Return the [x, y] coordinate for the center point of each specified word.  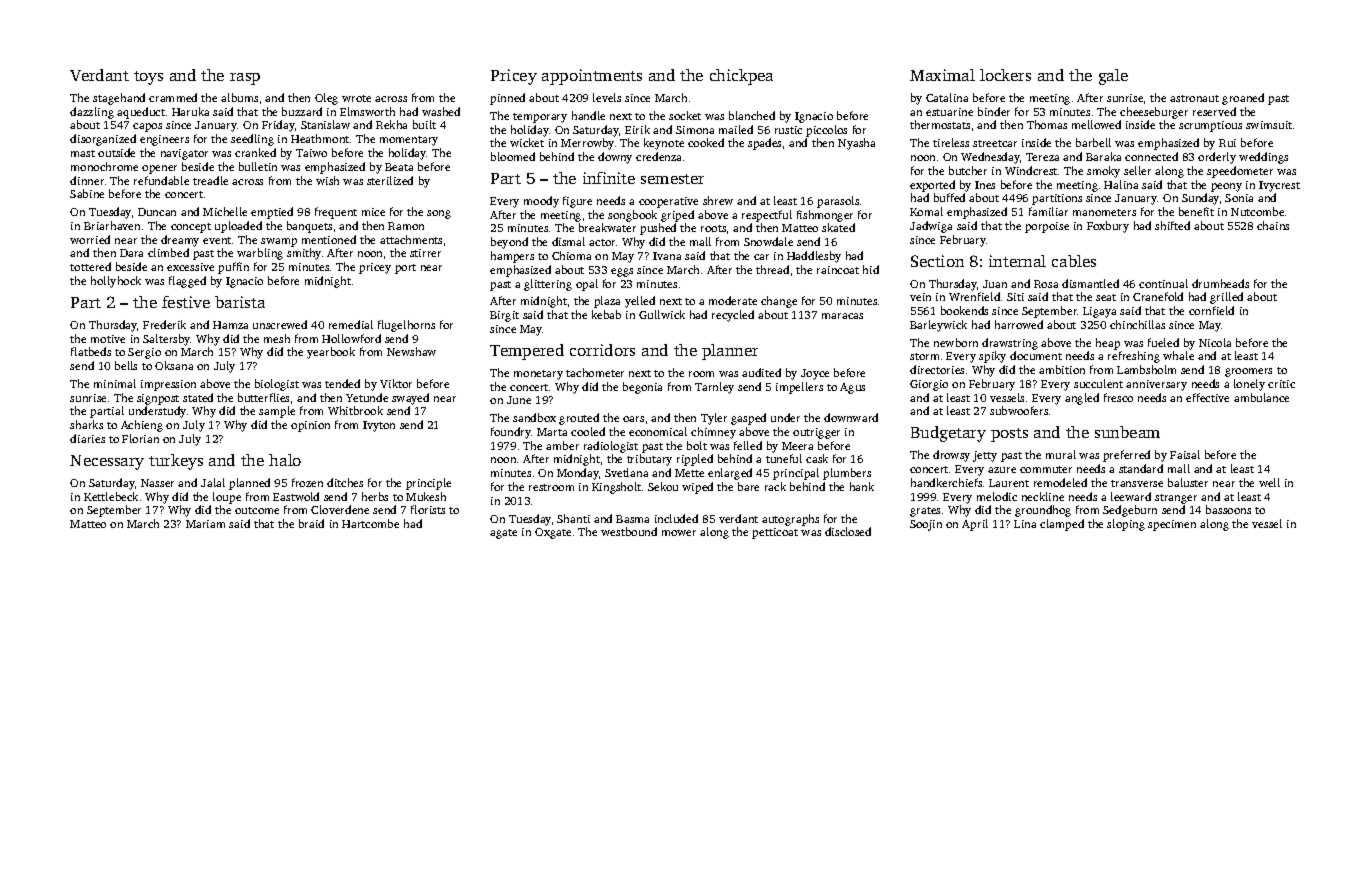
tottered [90, 266]
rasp [245, 79]
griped [677, 216]
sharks [86, 424]
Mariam [205, 524]
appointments [592, 77]
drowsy [951, 456]
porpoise [1047, 227]
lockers [1005, 75]
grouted [579, 419]
